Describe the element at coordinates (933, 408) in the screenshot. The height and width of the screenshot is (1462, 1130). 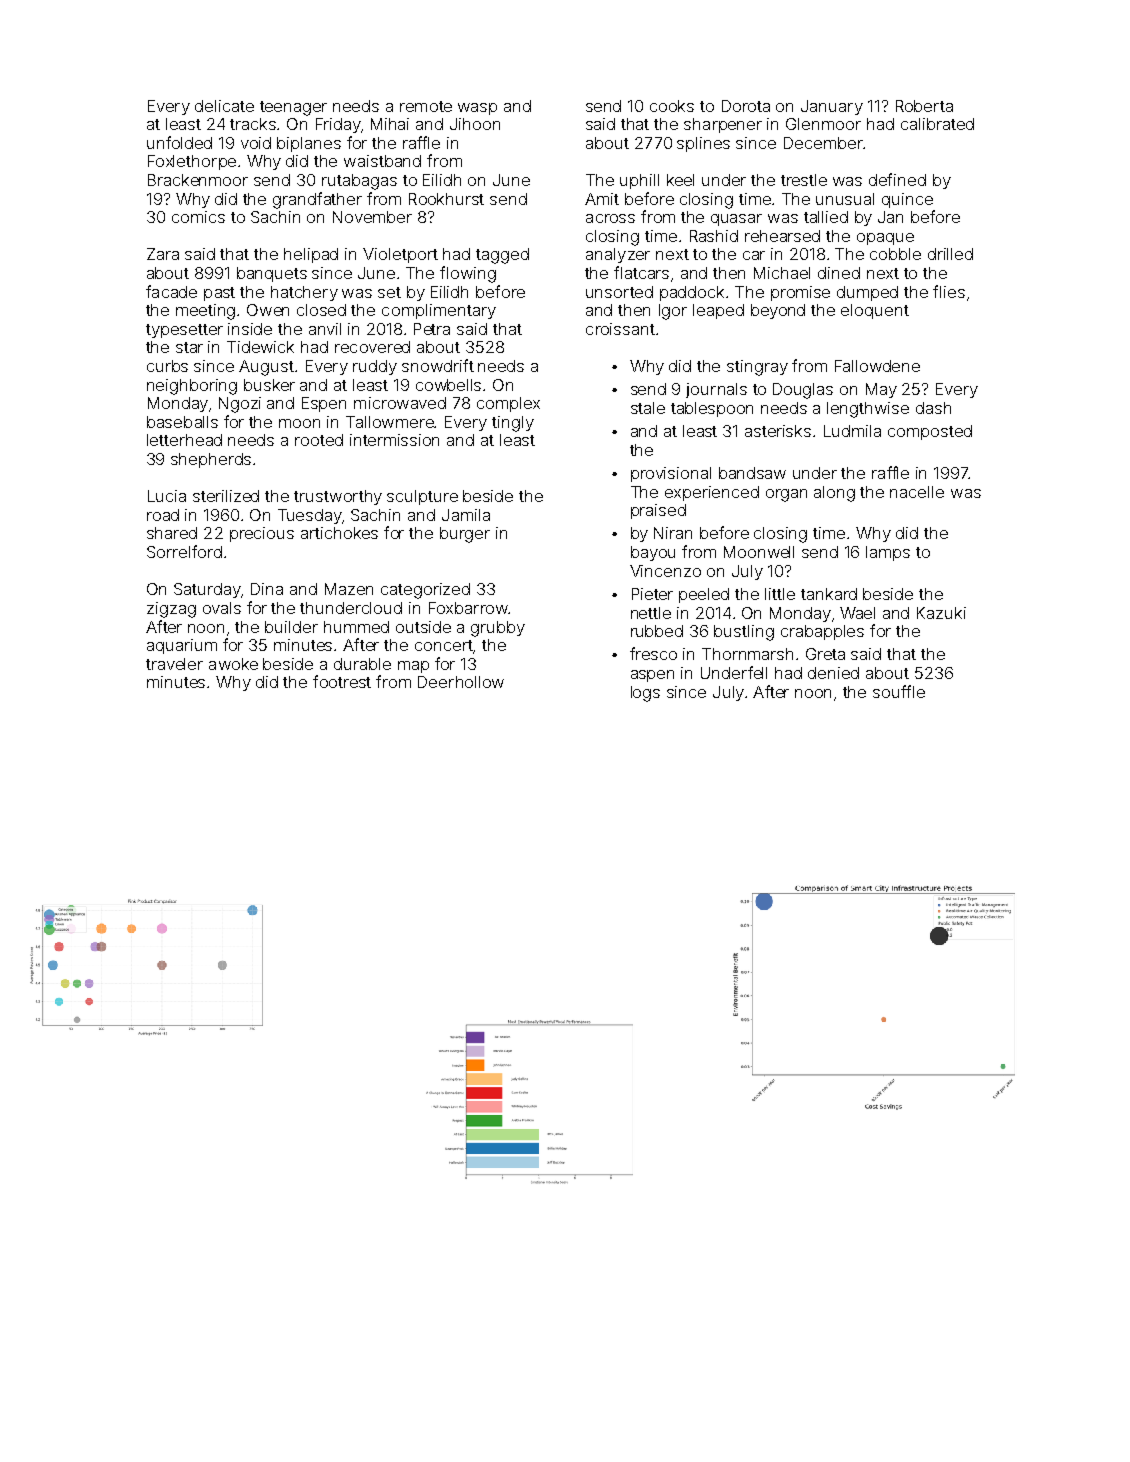
I see `dash` at that location.
